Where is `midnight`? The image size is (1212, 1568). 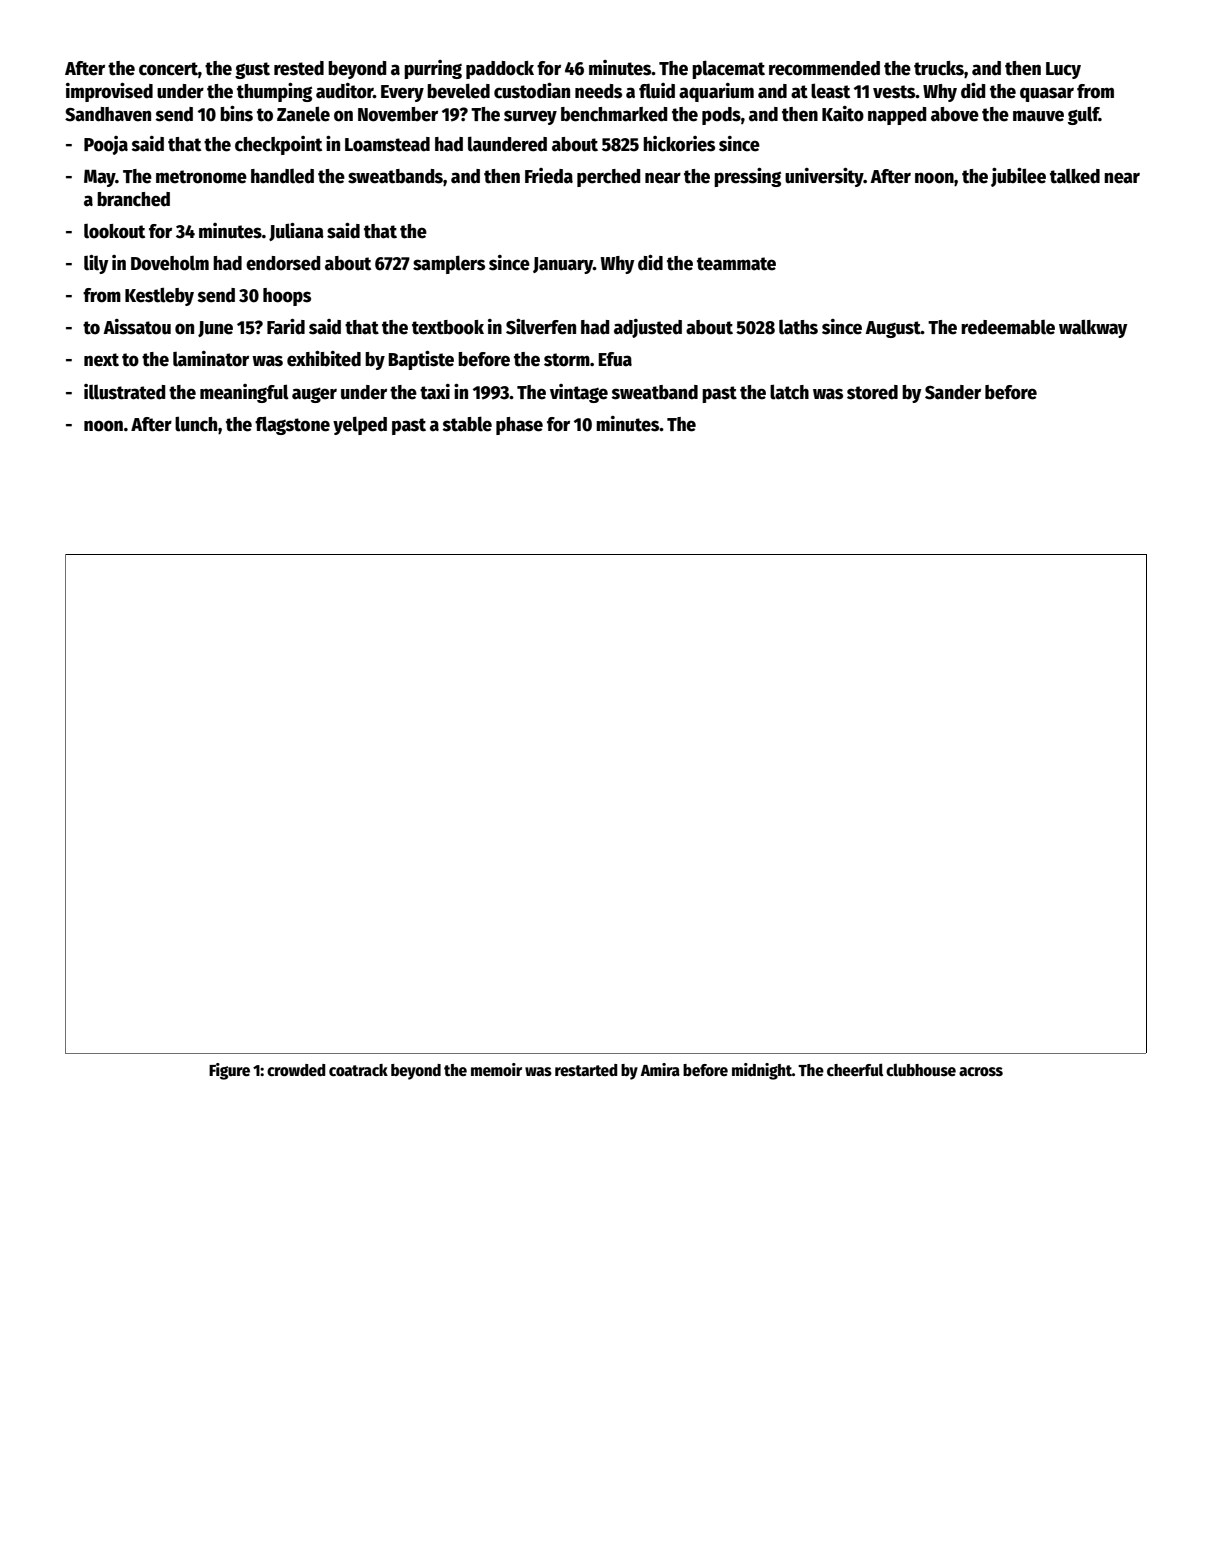 midnight is located at coordinates (762, 1071).
